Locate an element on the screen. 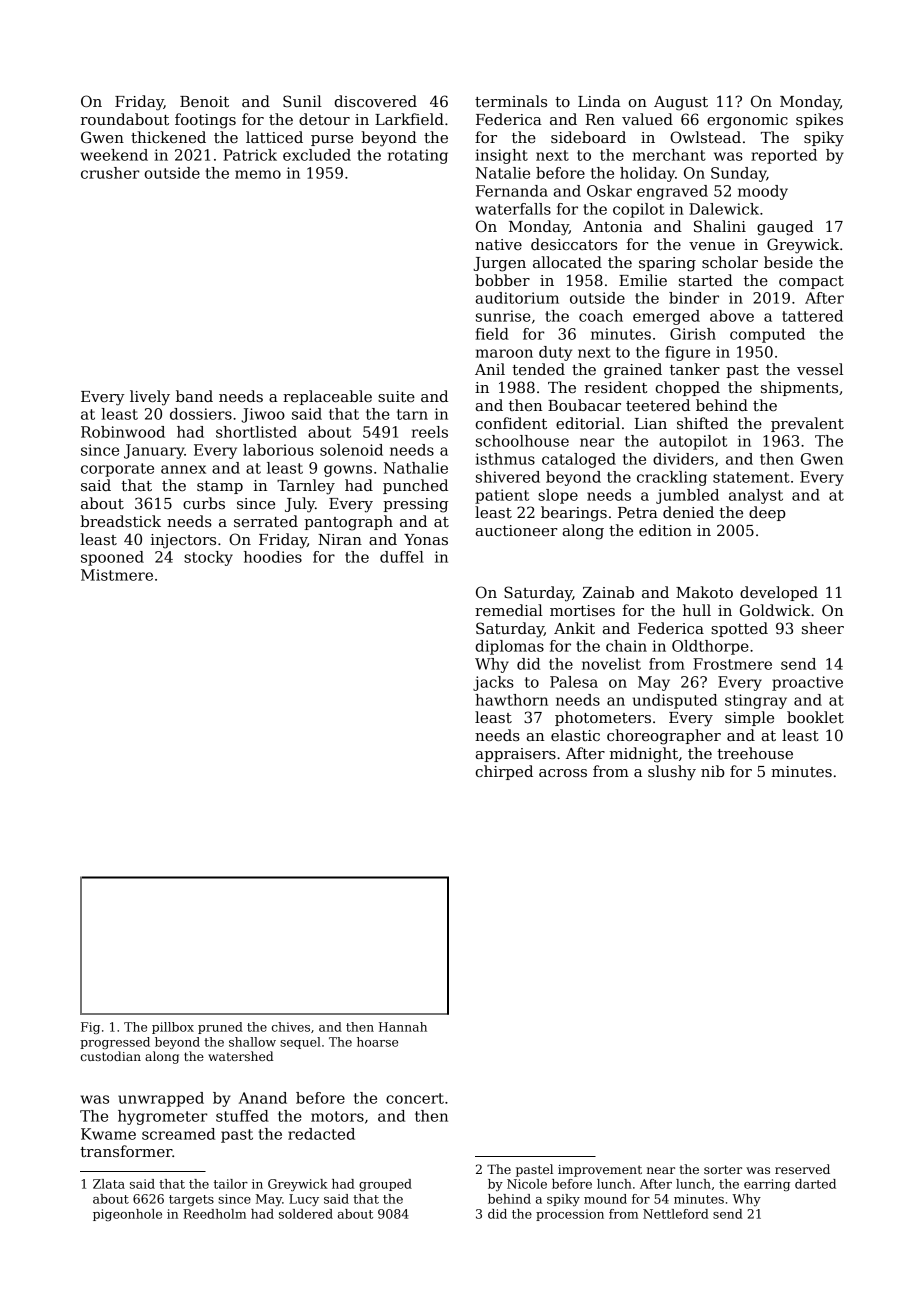 This screenshot has height=1308, width=924. hull is located at coordinates (697, 610).
